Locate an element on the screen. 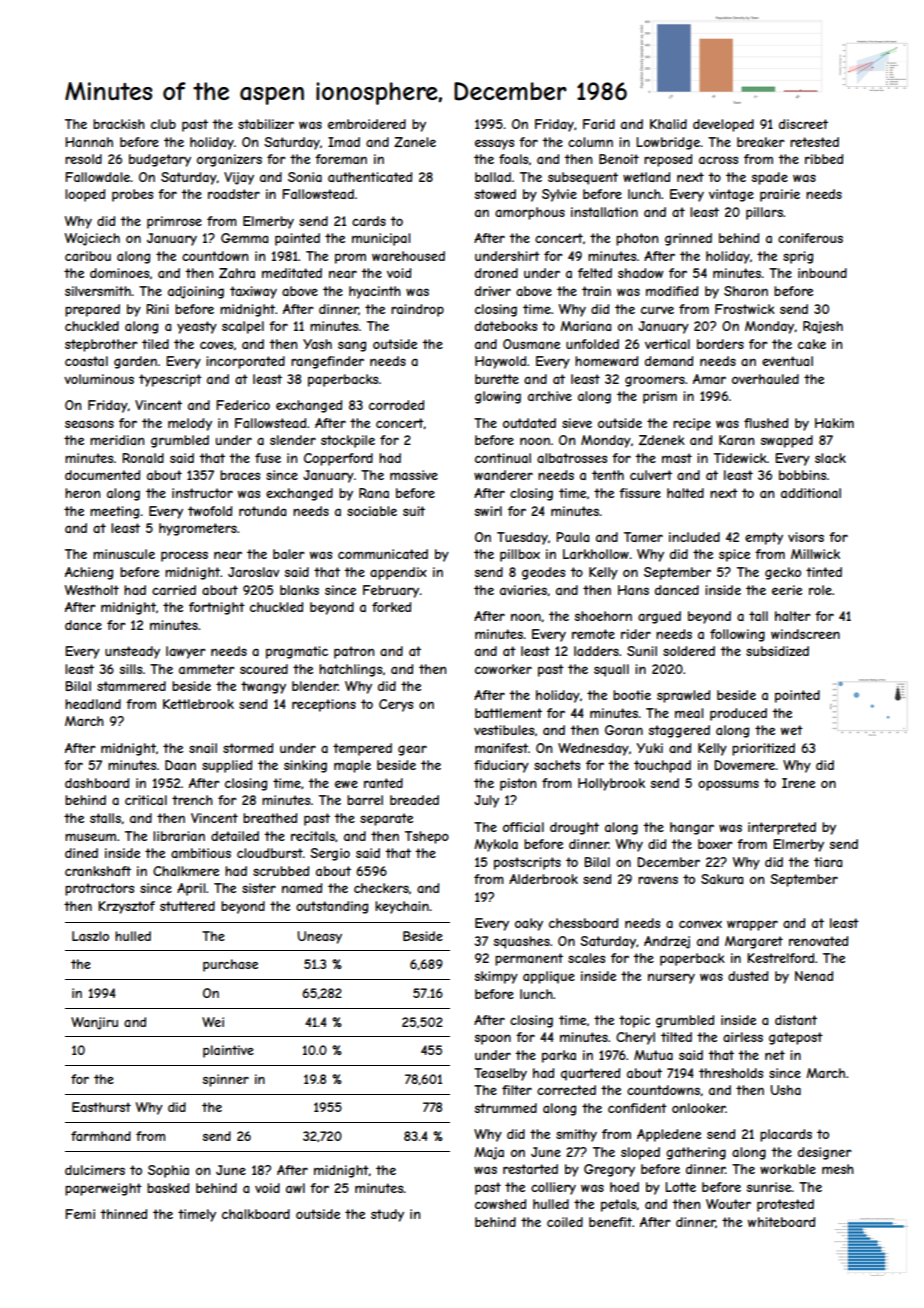 The height and width of the screenshot is (1308, 924). Hollybrook is located at coordinates (611, 784).
